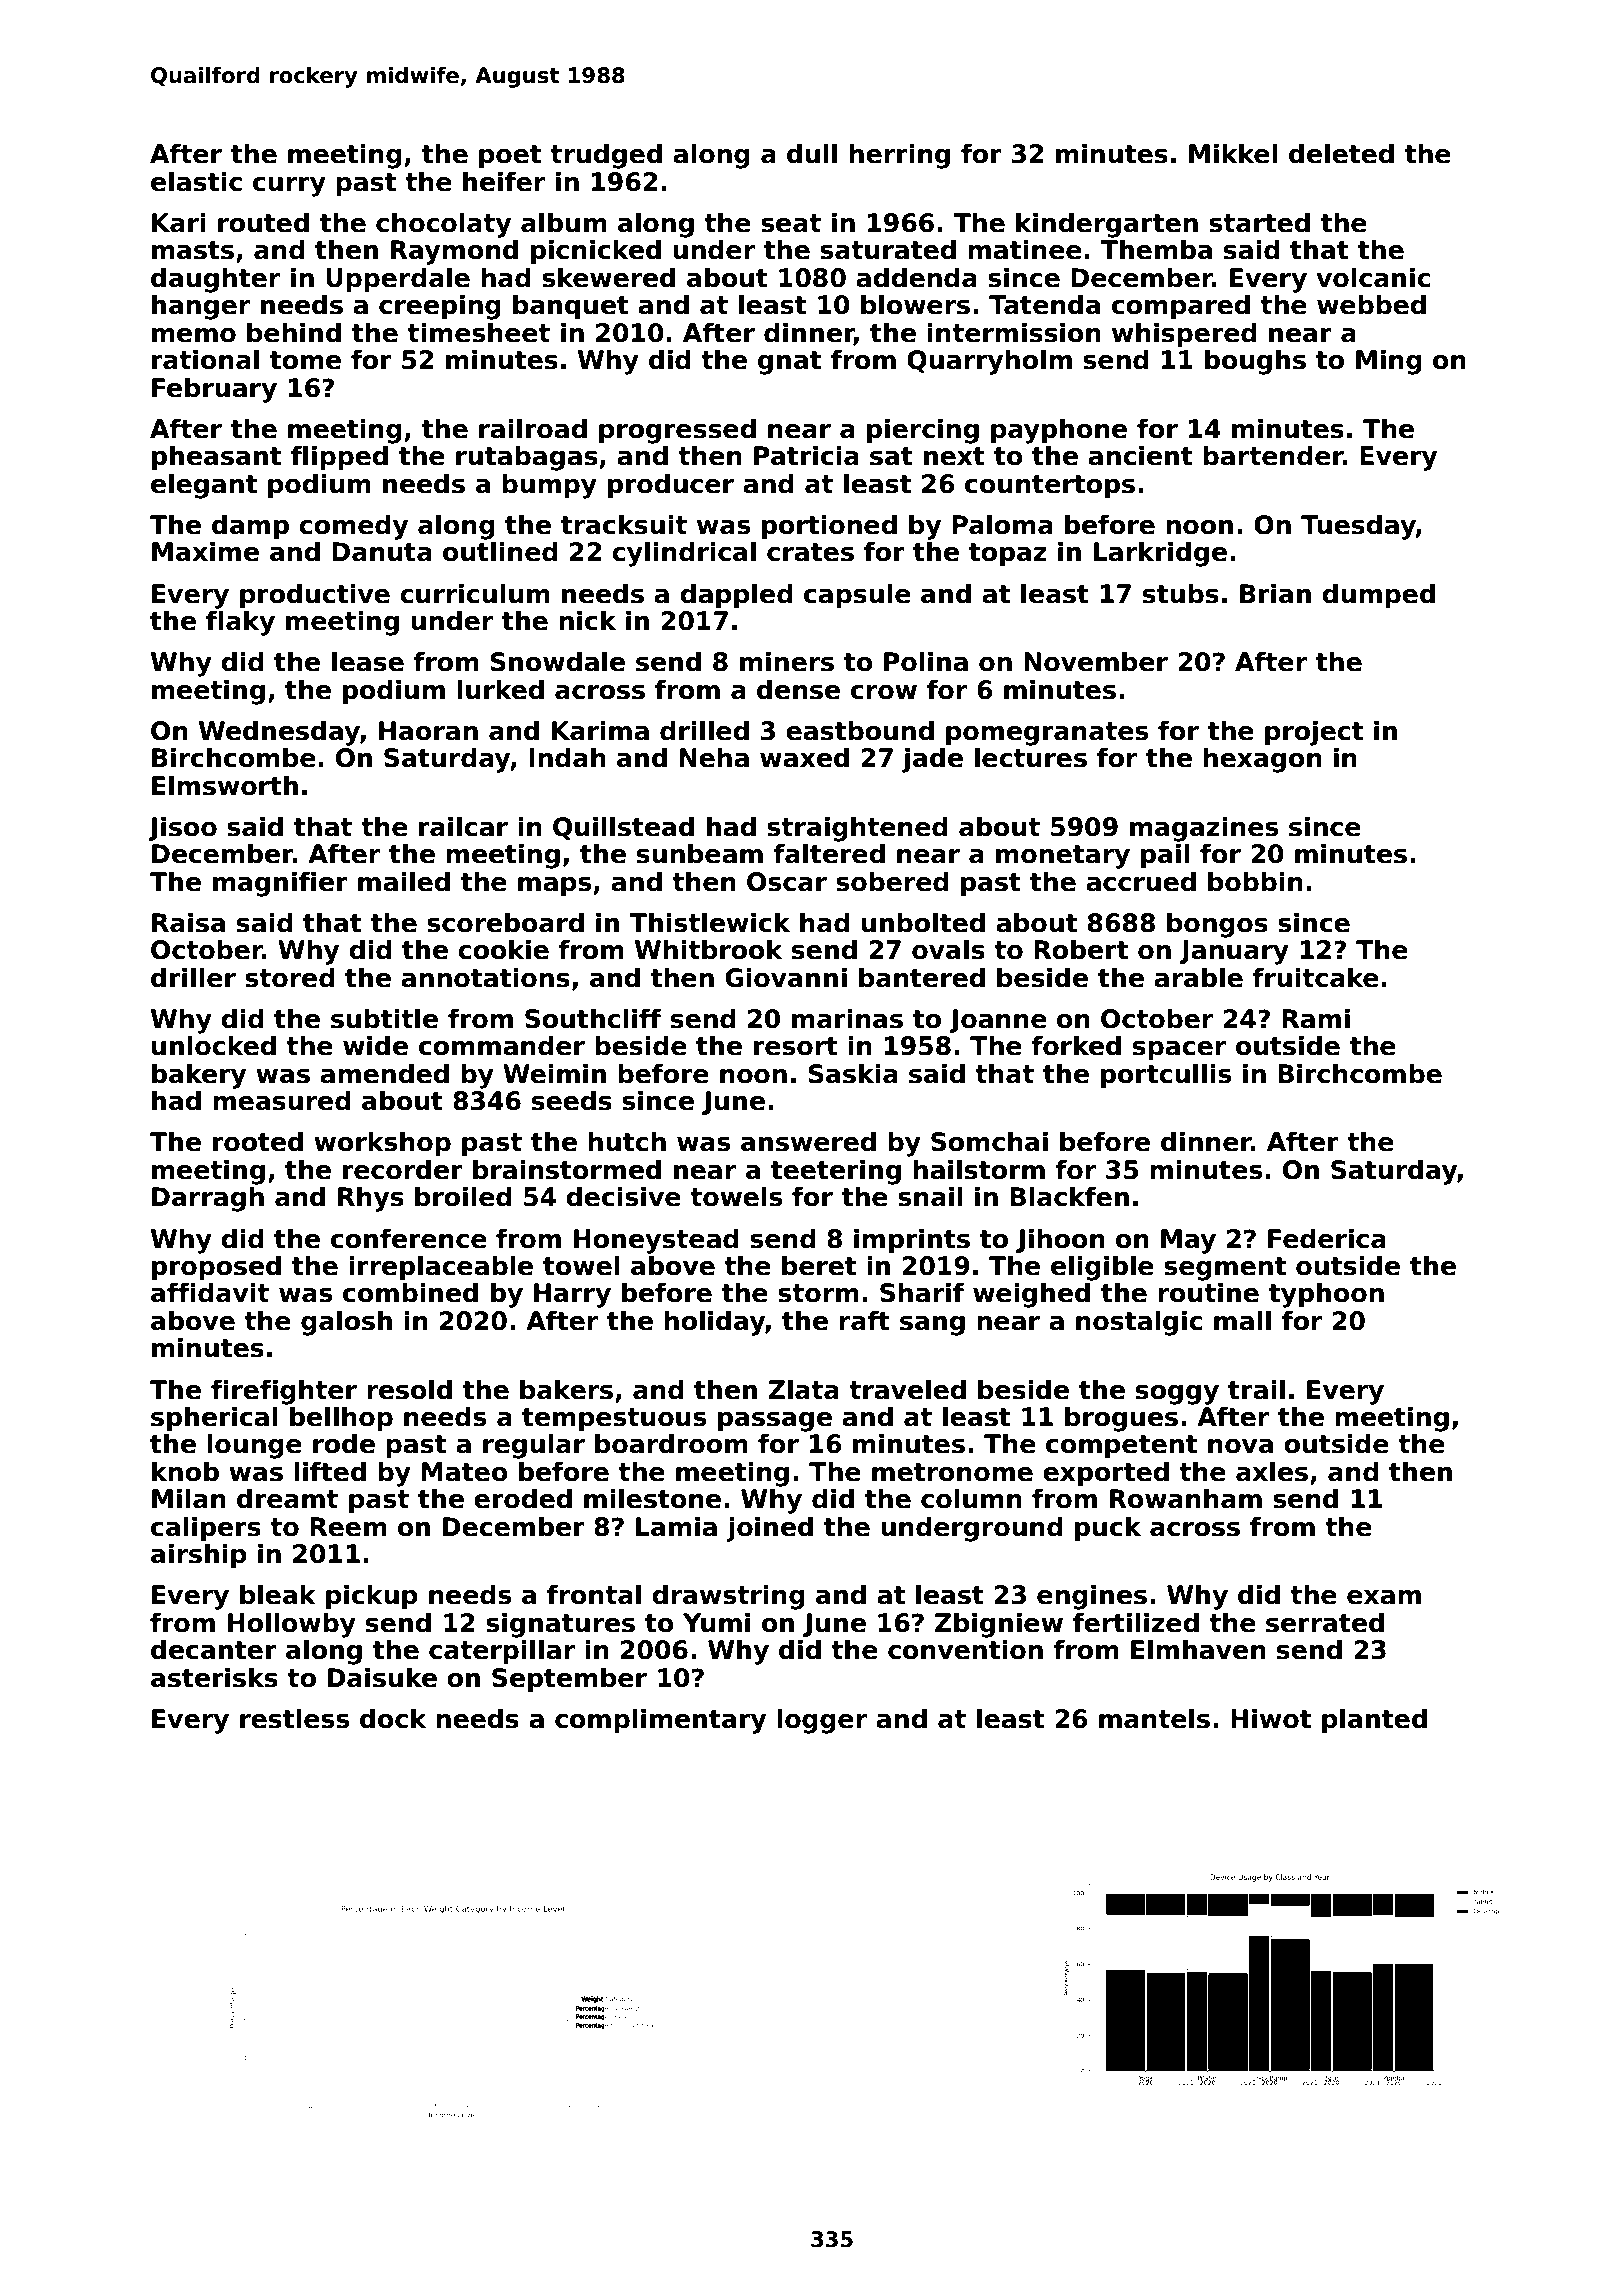 This image has width=1620, height=2292. What do you see at coordinates (289, 187) in the image?
I see `curry` at bounding box center [289, 187].
